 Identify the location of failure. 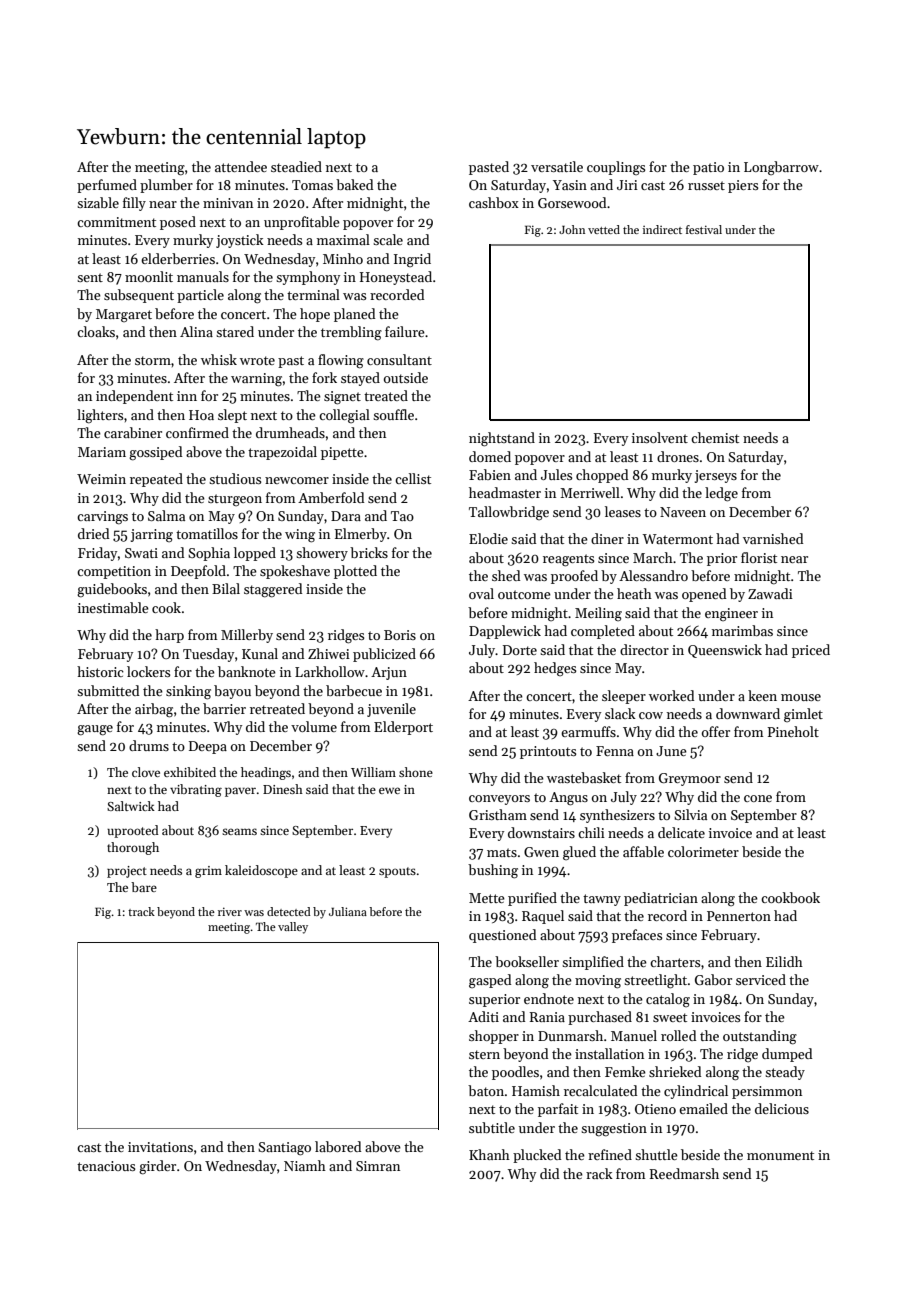
(405, 331).
